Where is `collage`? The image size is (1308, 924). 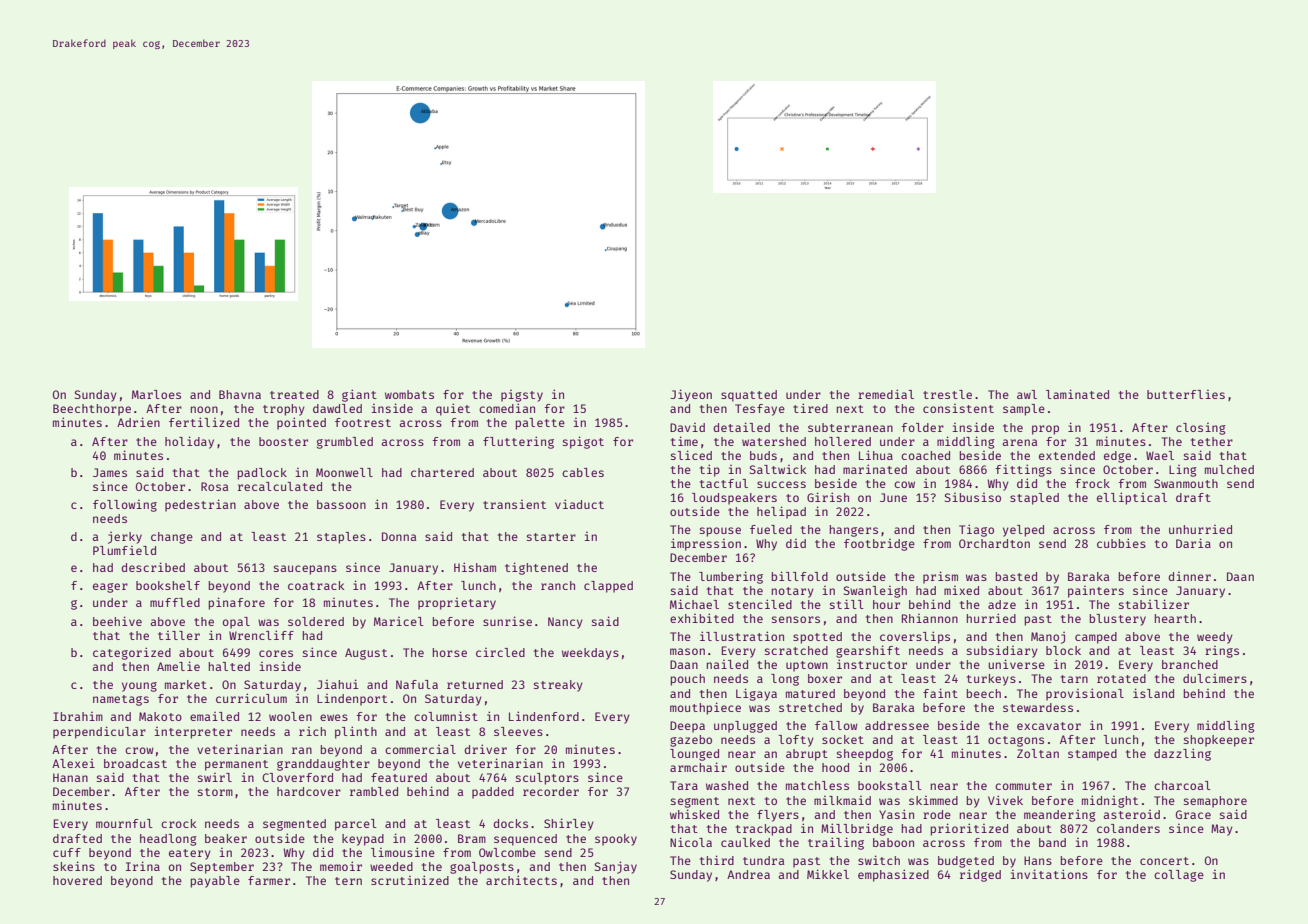
collage is located at coordinates (1179, 876).
